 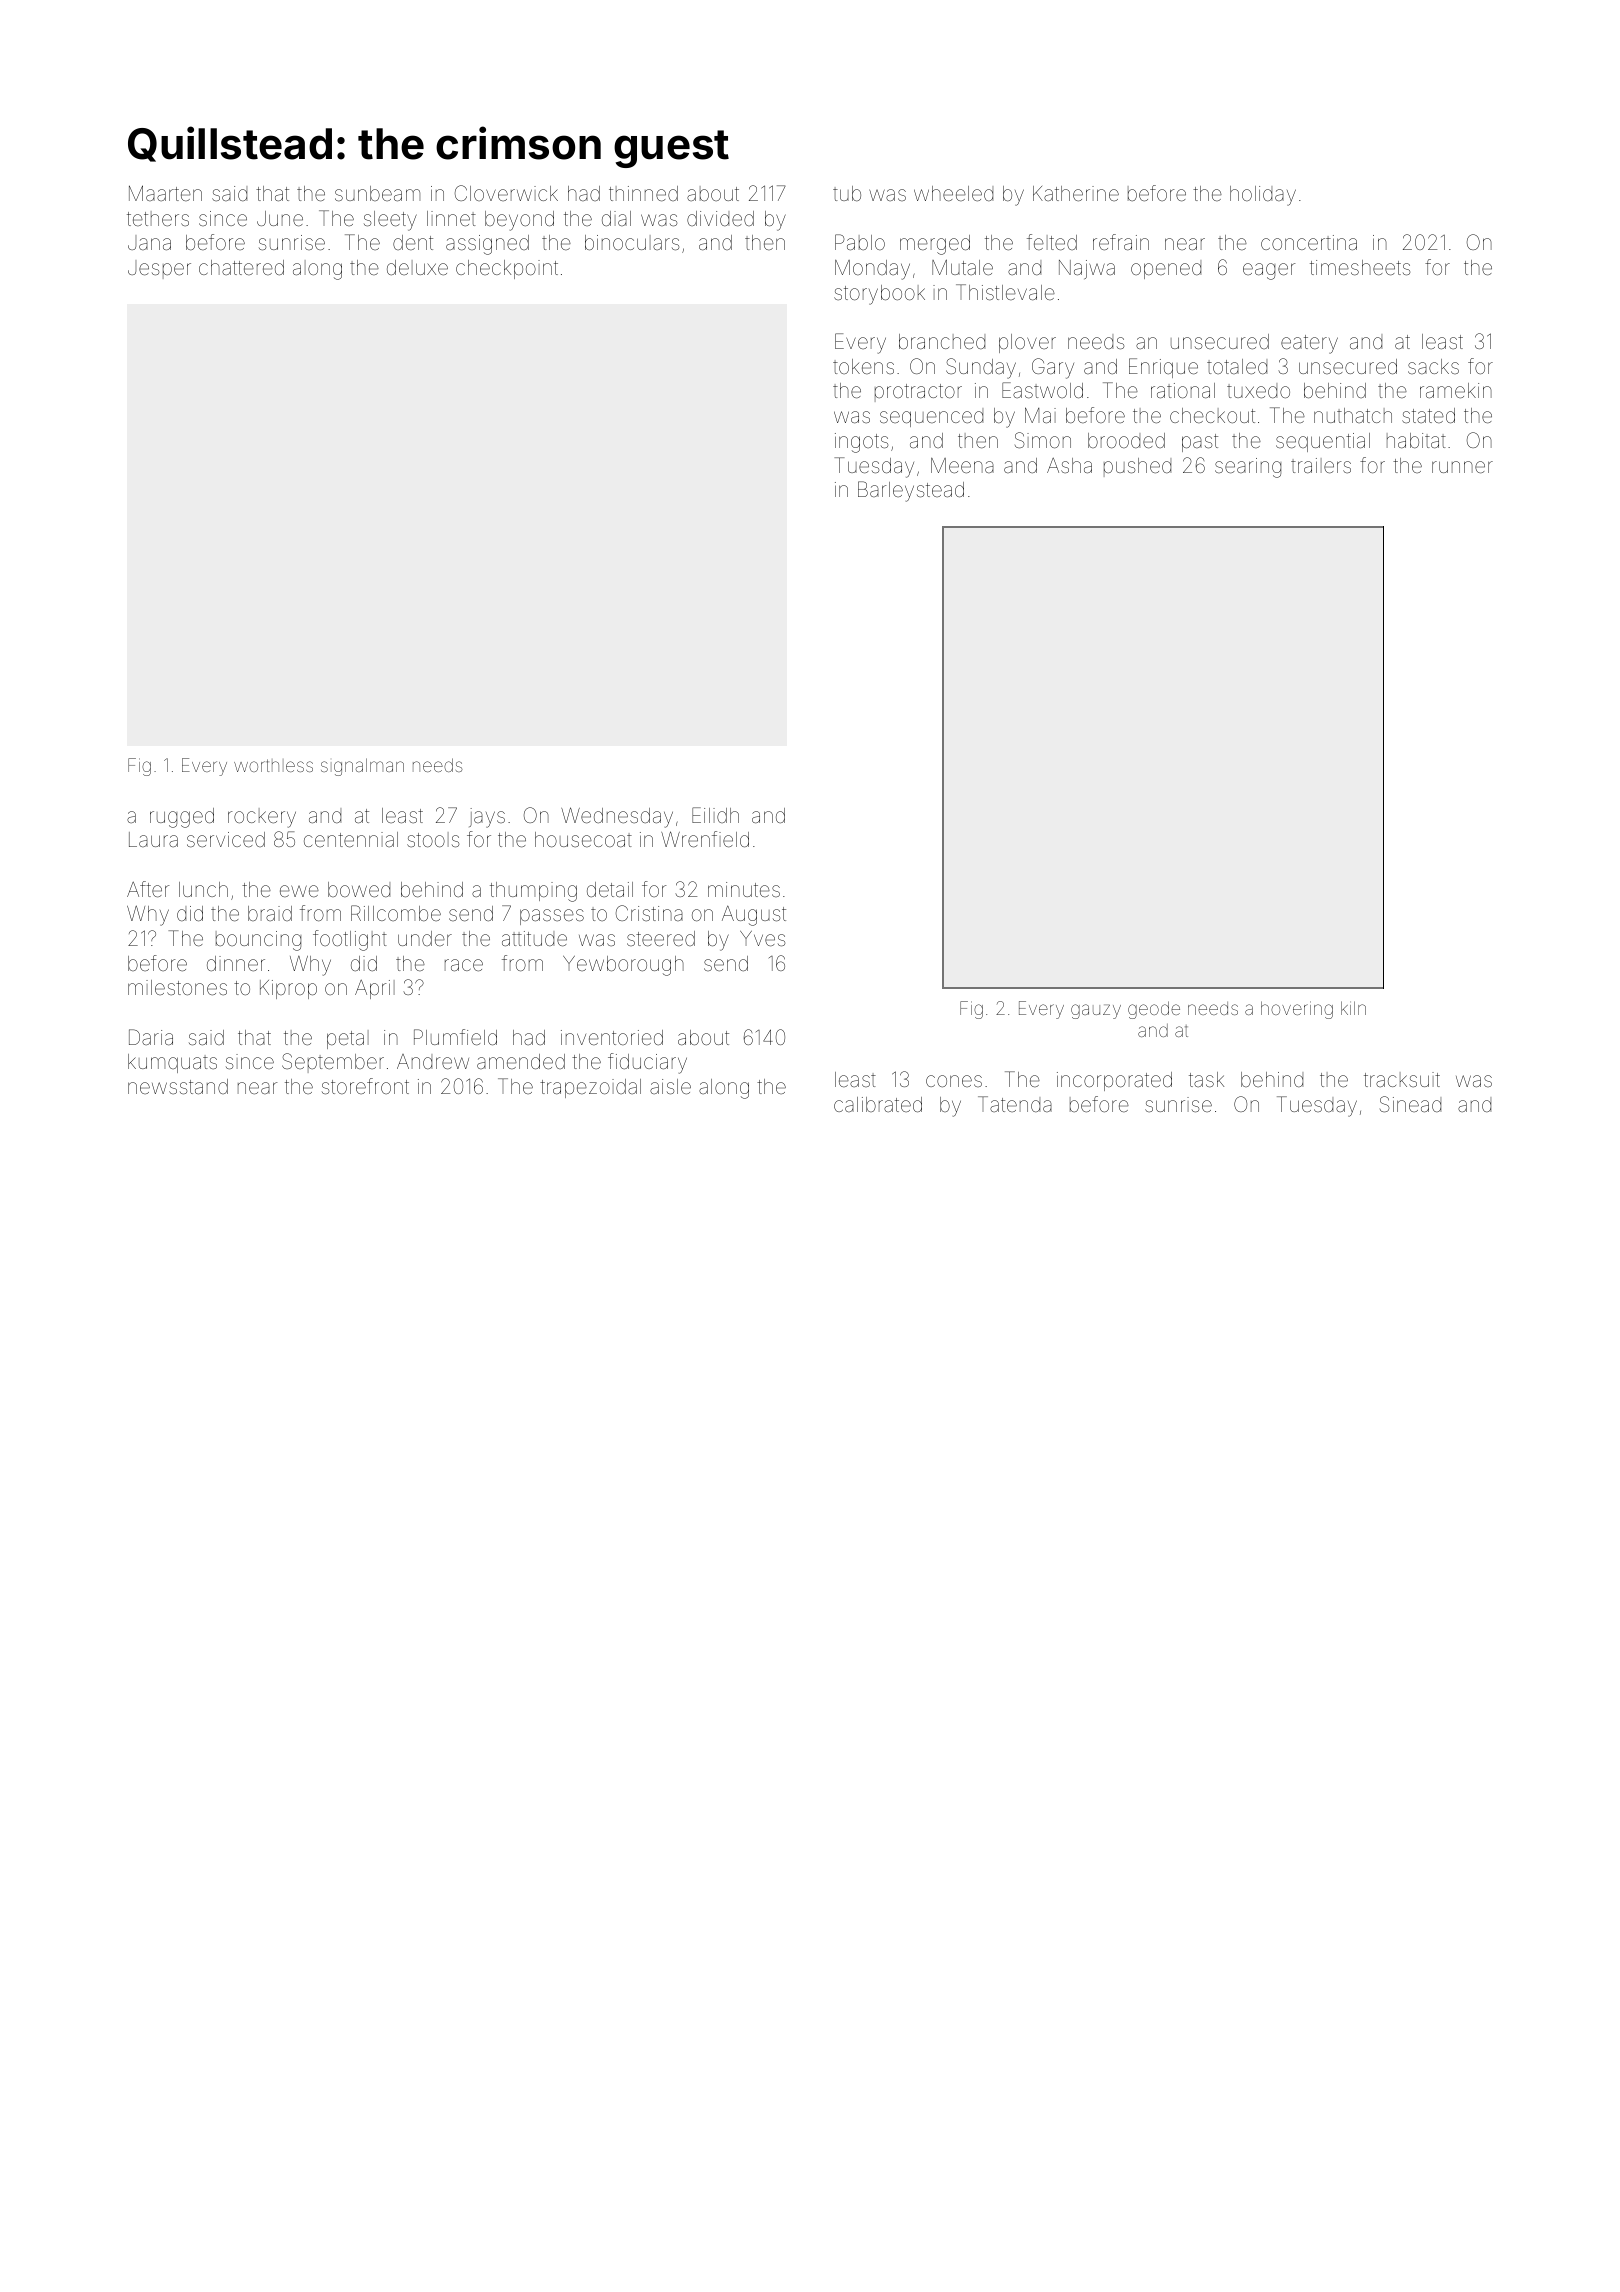 I want to click on geode, so click(x=1154, y=1010).
